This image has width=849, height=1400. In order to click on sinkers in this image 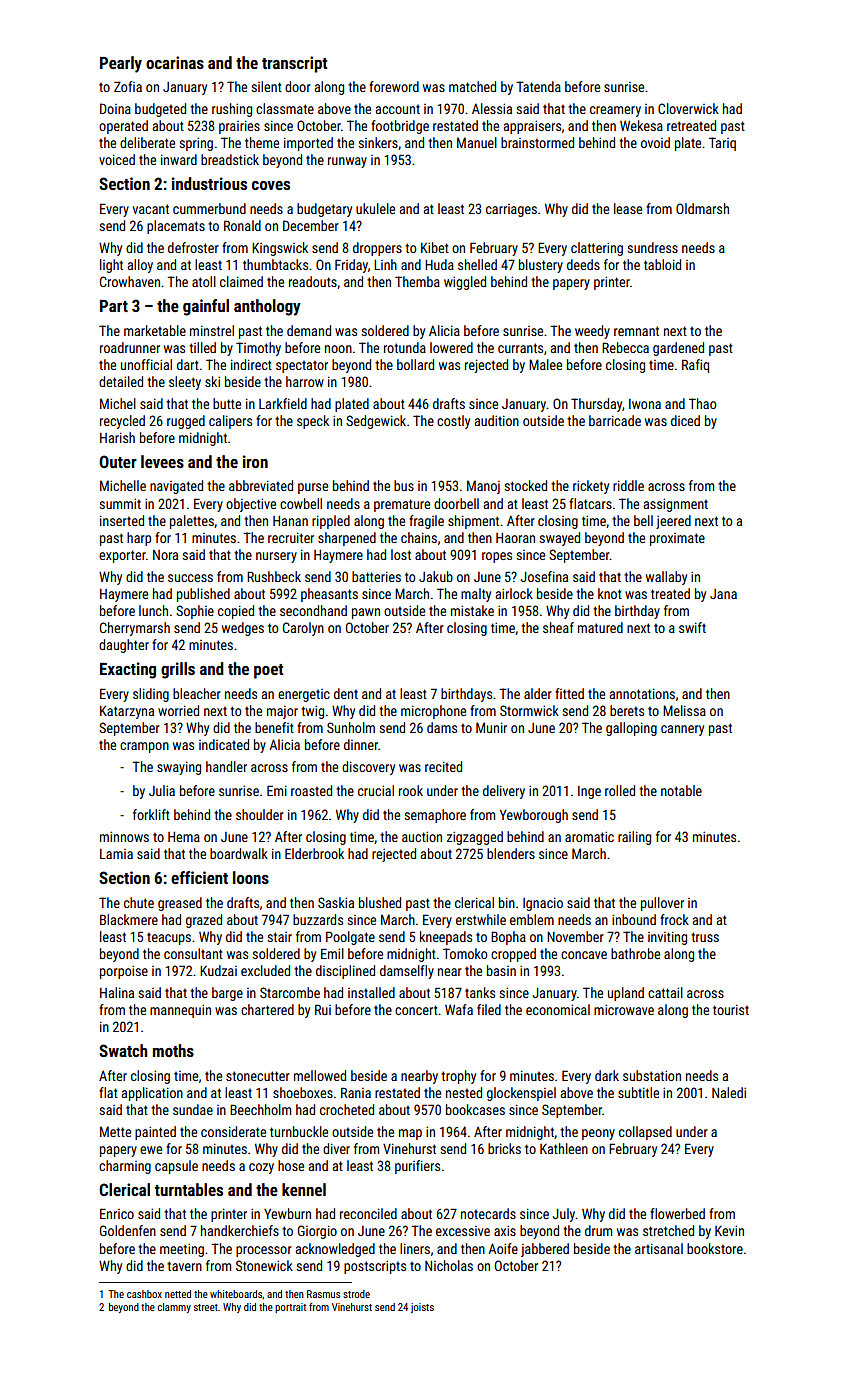, I will do `click(378, 142)`.
